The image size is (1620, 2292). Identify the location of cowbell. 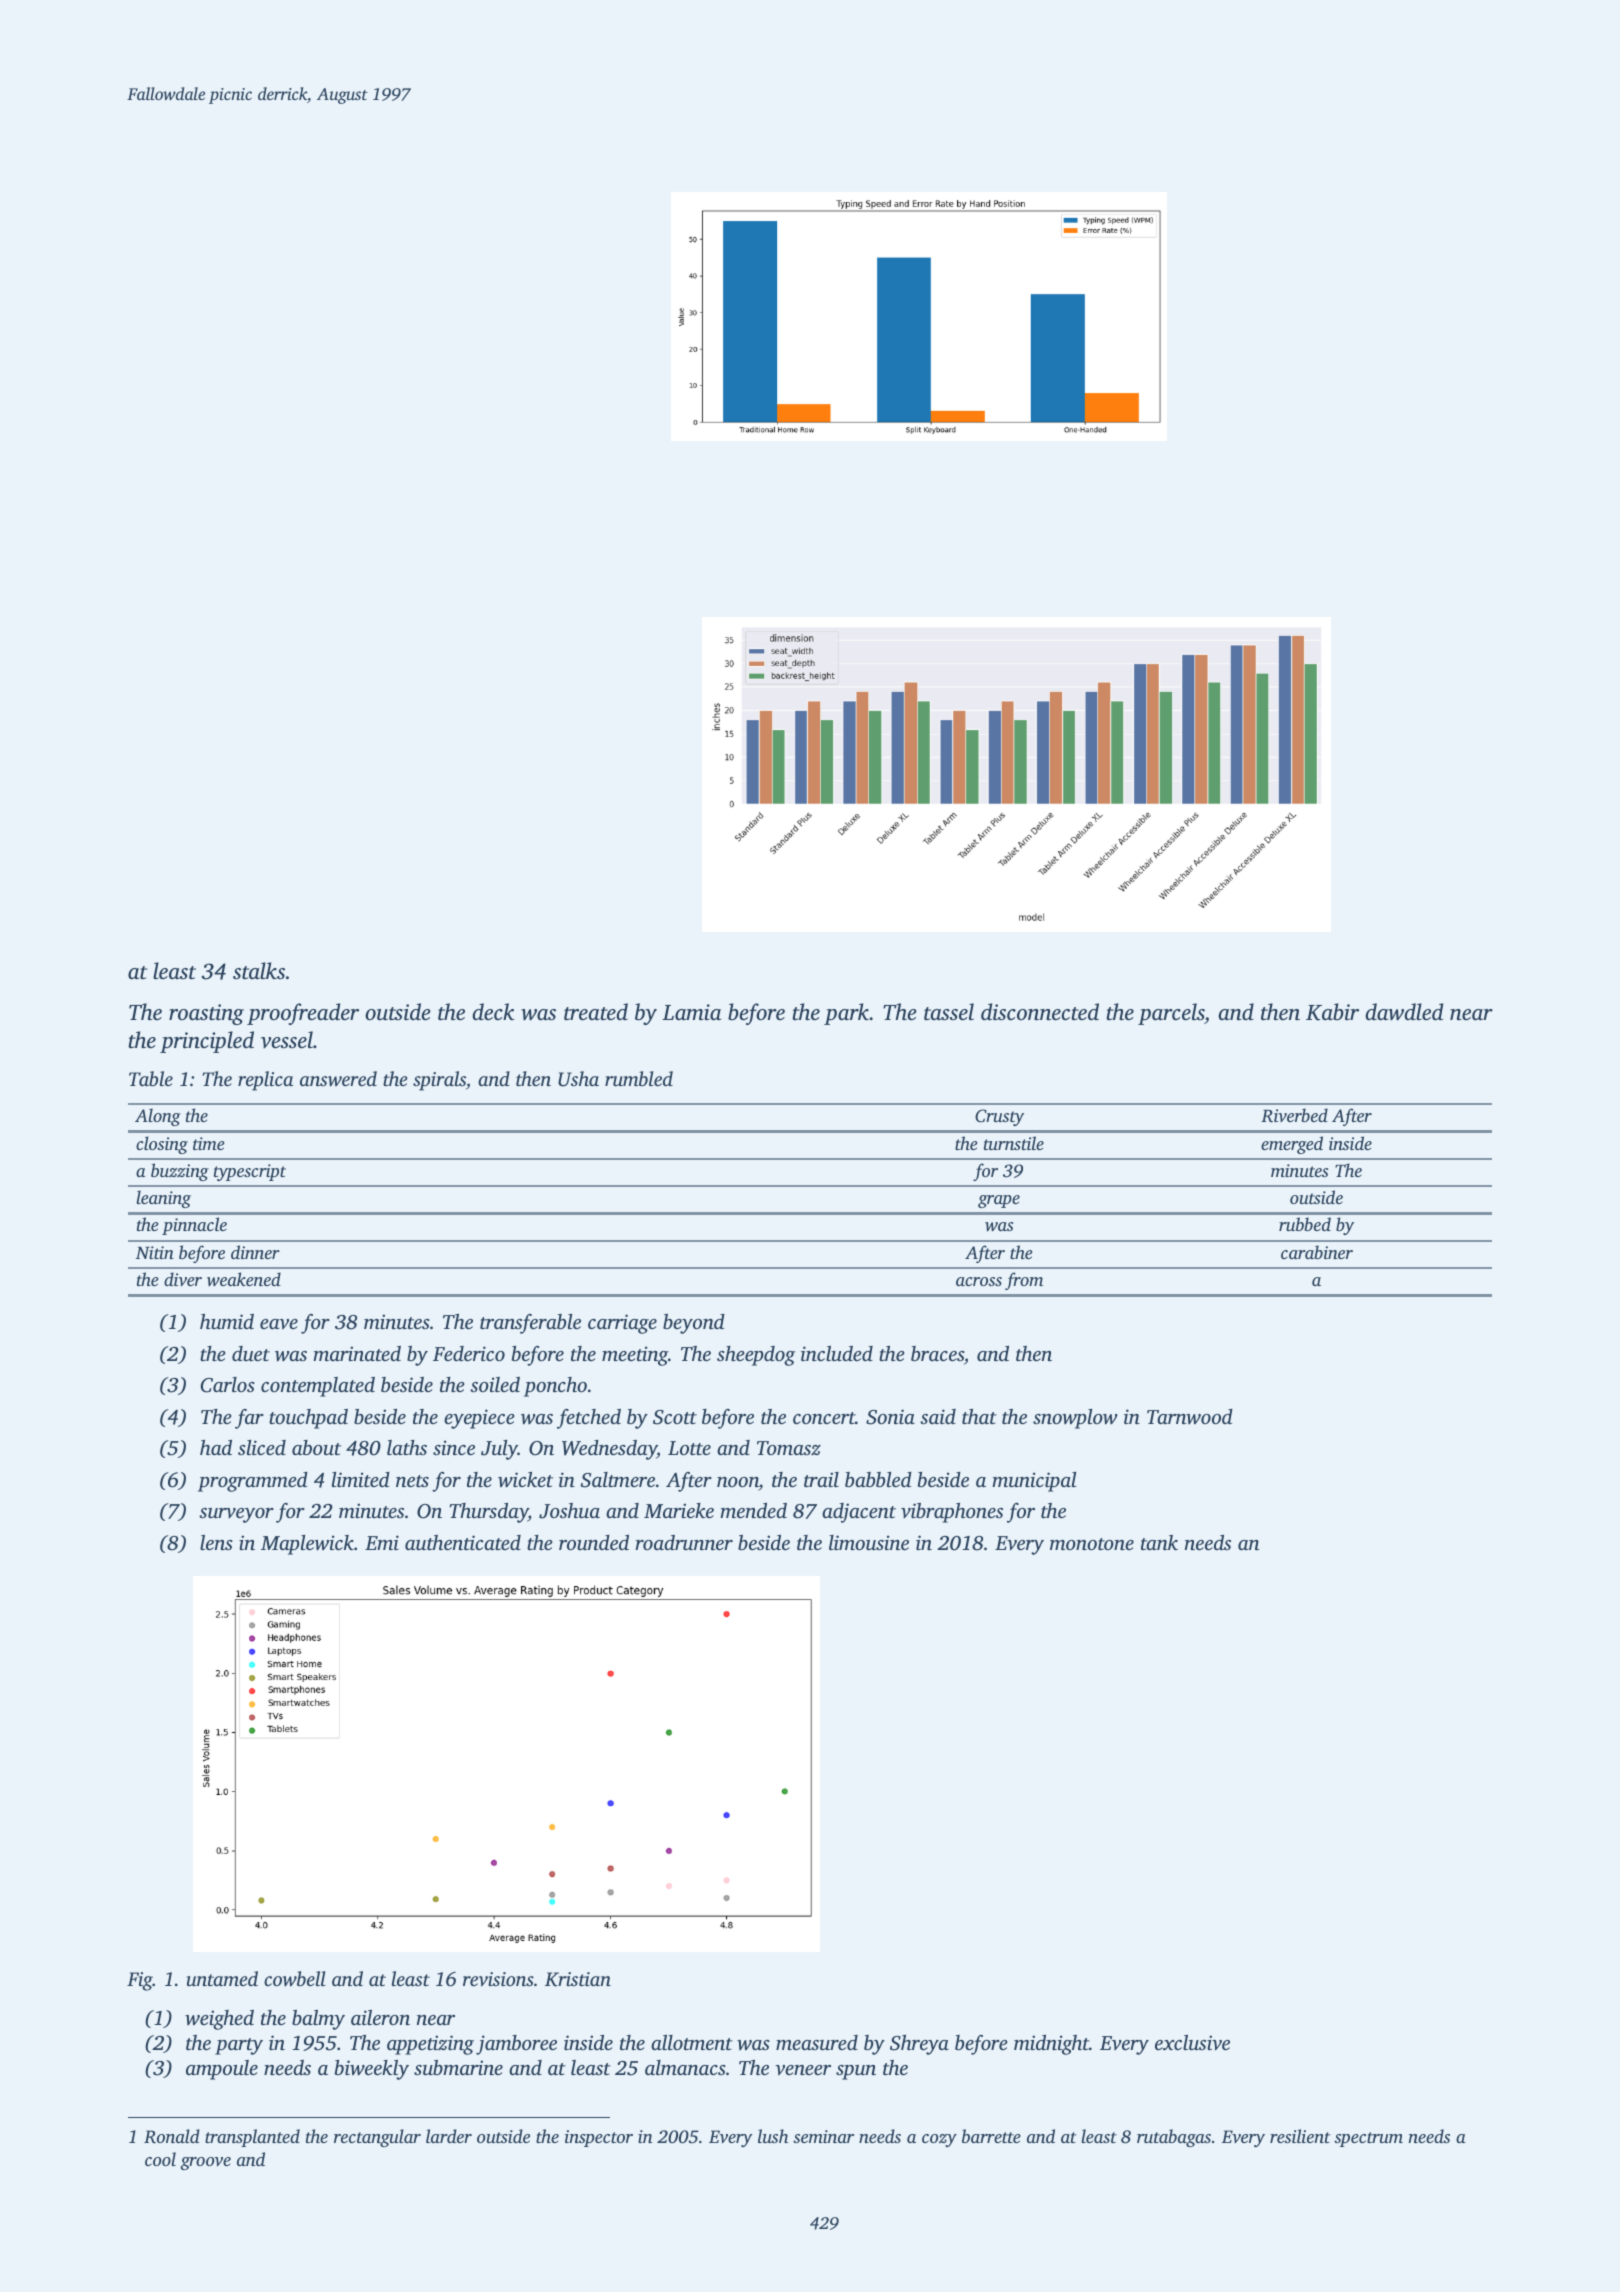
(295, 1979).
